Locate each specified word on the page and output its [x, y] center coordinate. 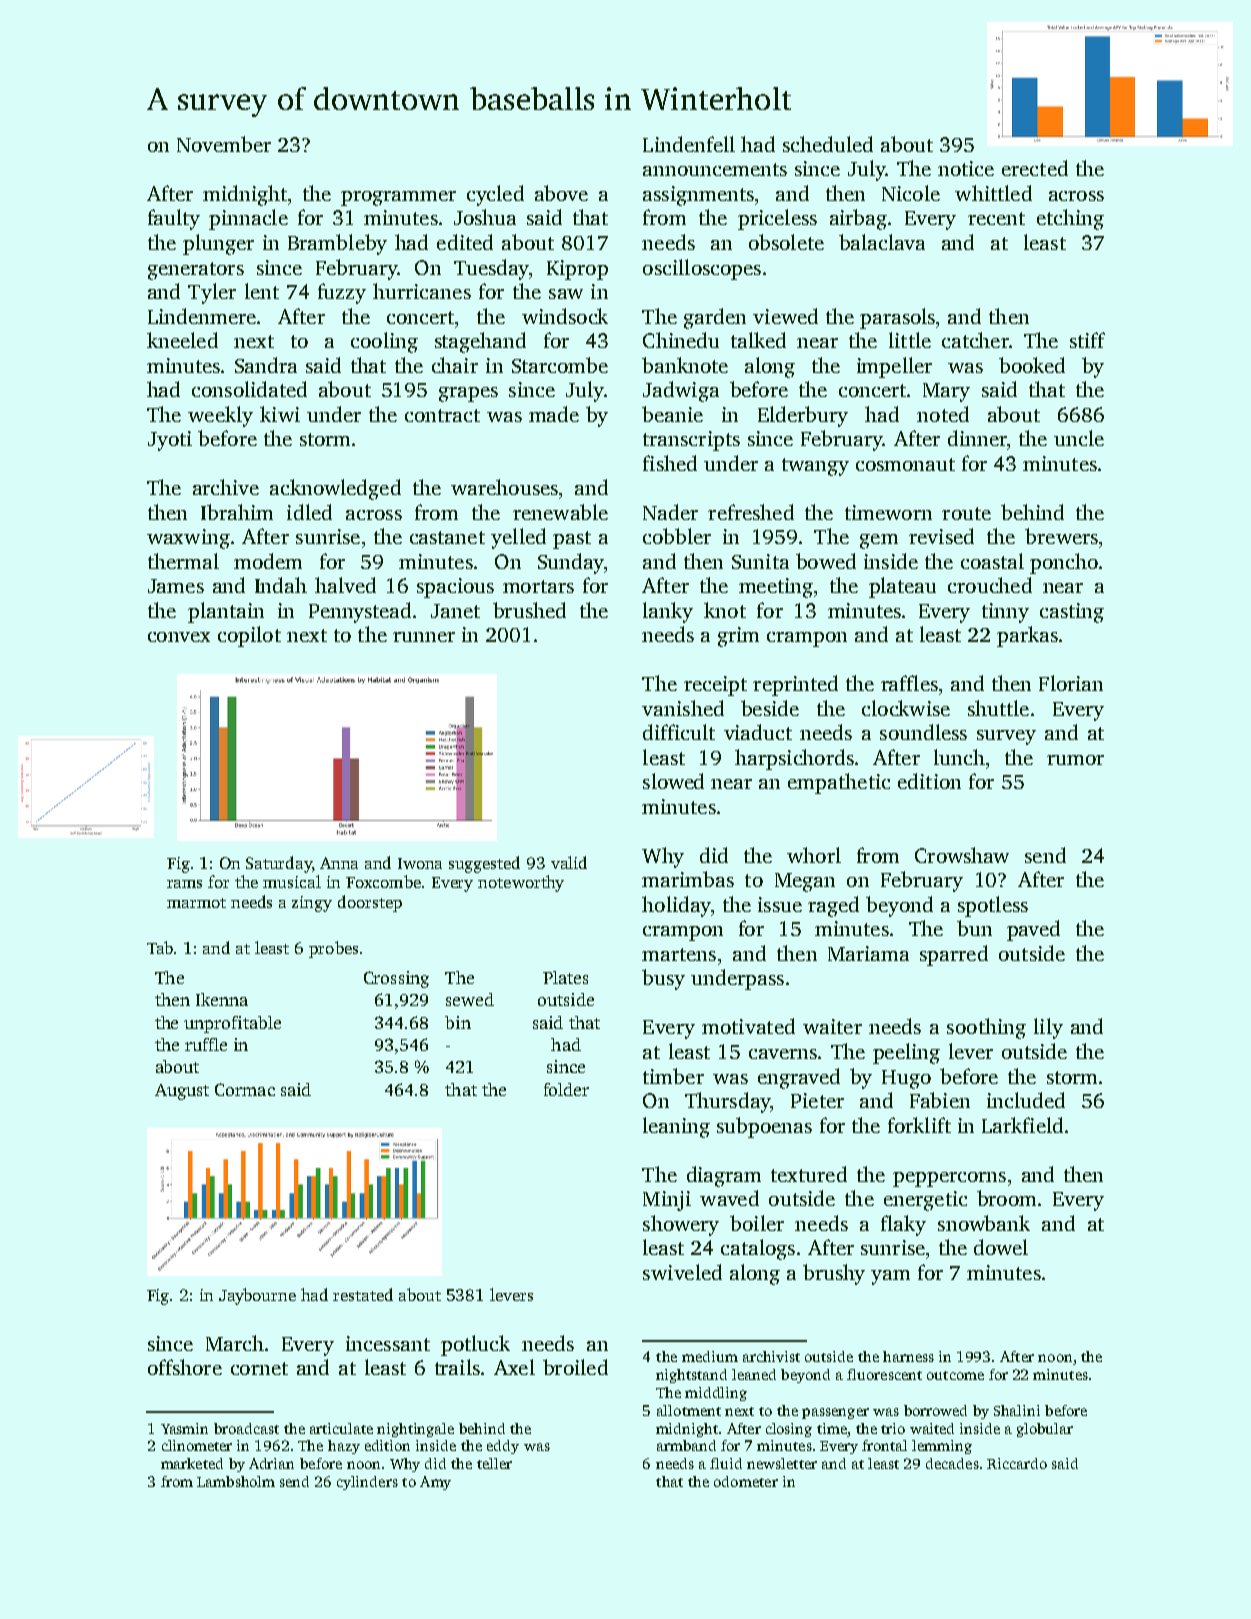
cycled [495, 195]
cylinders [367, 1483]
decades [952, 1463]
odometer [746, 1481]
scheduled [828, 144]
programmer [398, 198]
